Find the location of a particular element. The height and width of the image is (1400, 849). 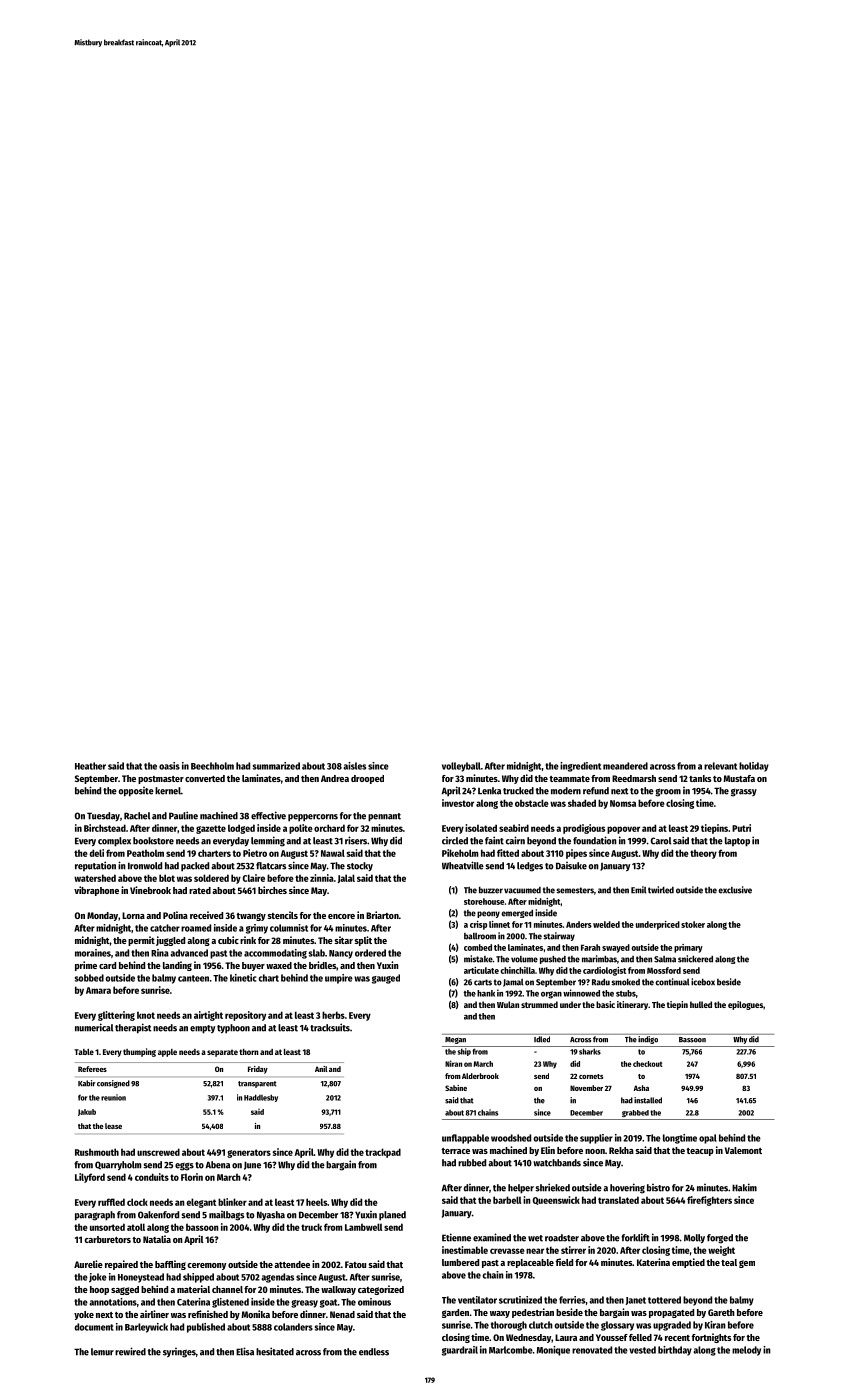

vacuumed is located at coordinates (522, 890).
